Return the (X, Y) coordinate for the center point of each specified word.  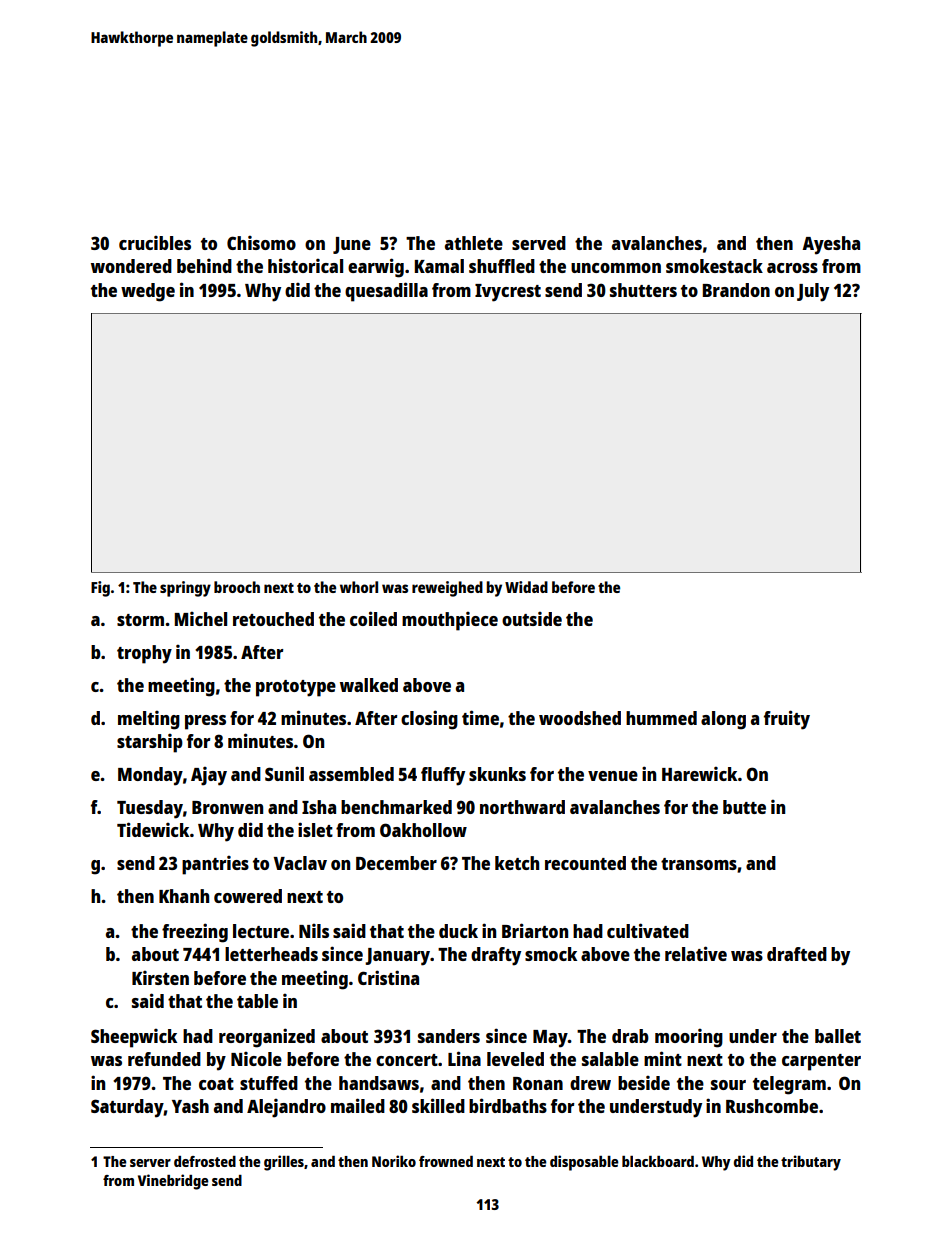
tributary (811, 1163)
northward (522, 807)
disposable (584, 1163)
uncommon (616, 268)
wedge (148, 292)
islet (315, 829)
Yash (190, 1106)
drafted (797, 954)
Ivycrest (508, 293)
